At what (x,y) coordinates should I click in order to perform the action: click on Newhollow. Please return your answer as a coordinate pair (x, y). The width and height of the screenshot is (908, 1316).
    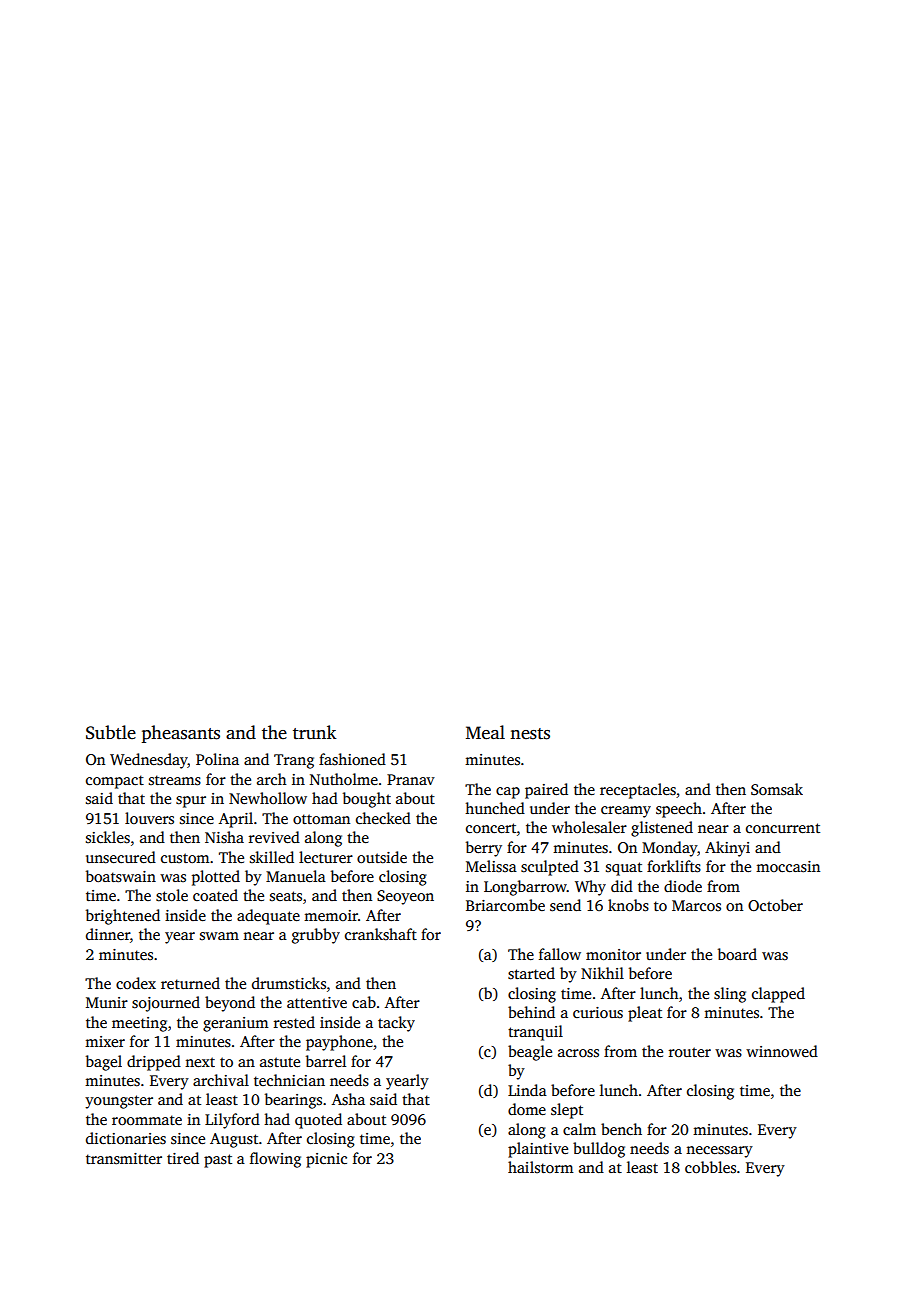
    Looking at the image, I should click on (268, 798).
